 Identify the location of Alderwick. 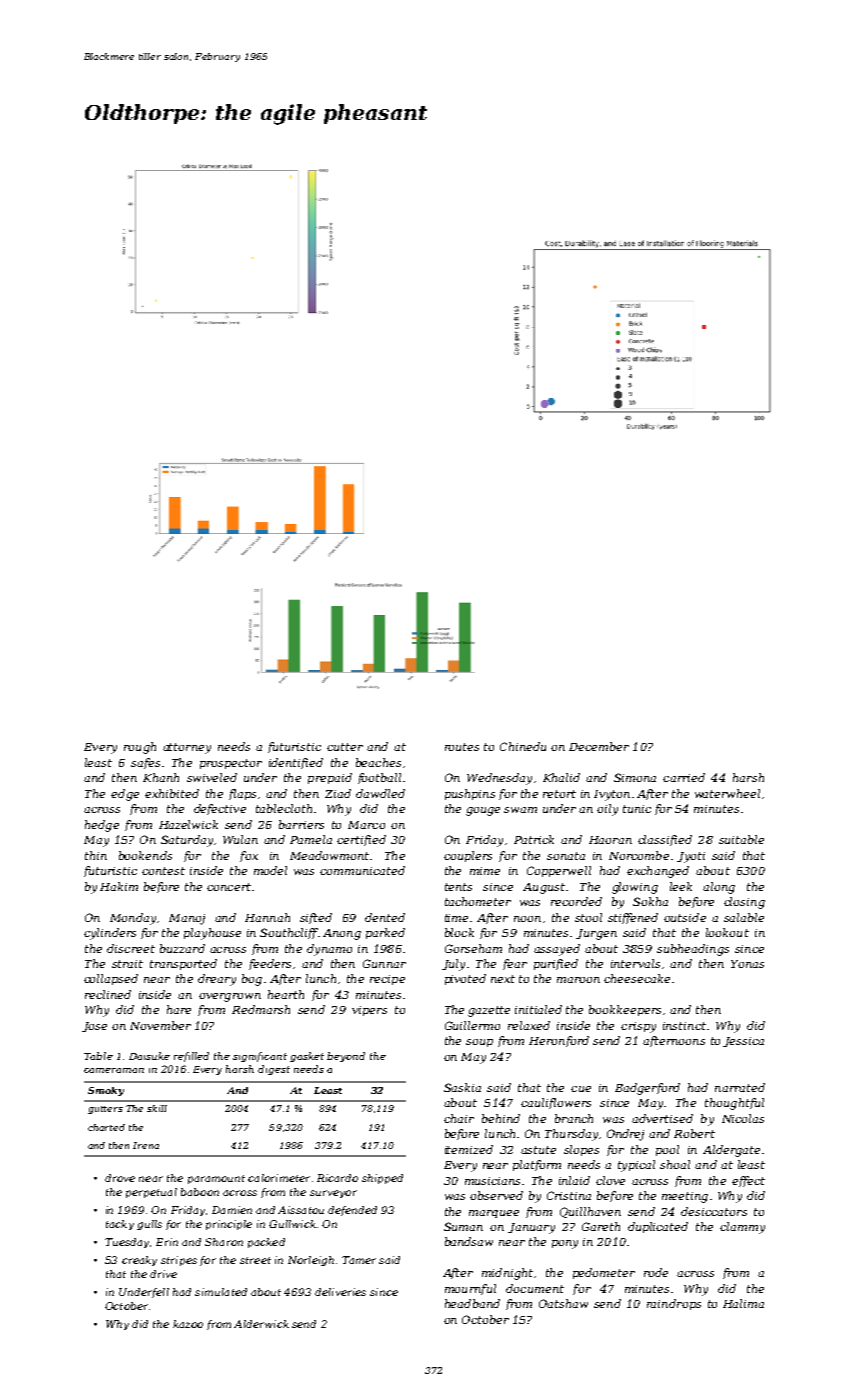
(261, 1324).
